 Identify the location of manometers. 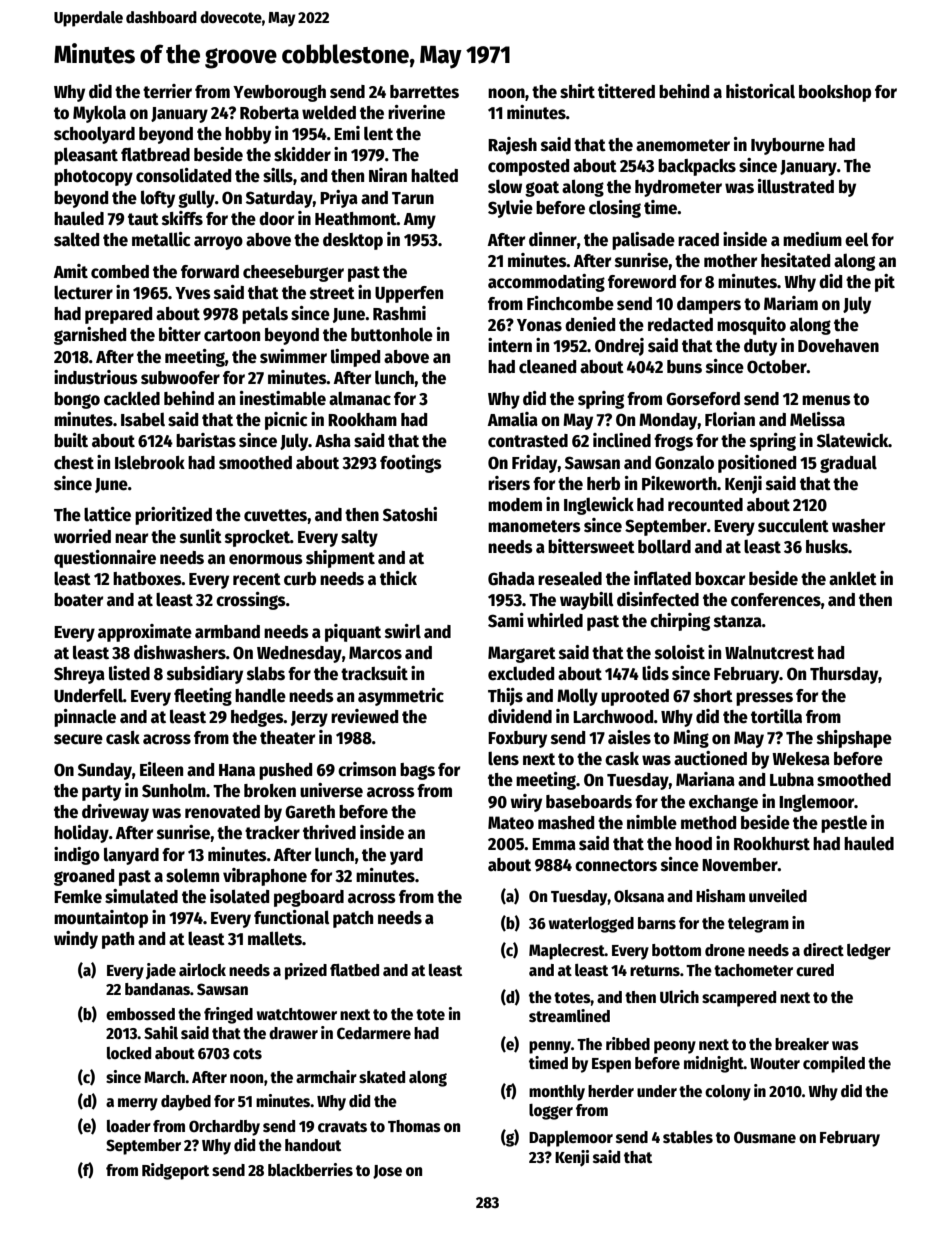
(534, 526).
